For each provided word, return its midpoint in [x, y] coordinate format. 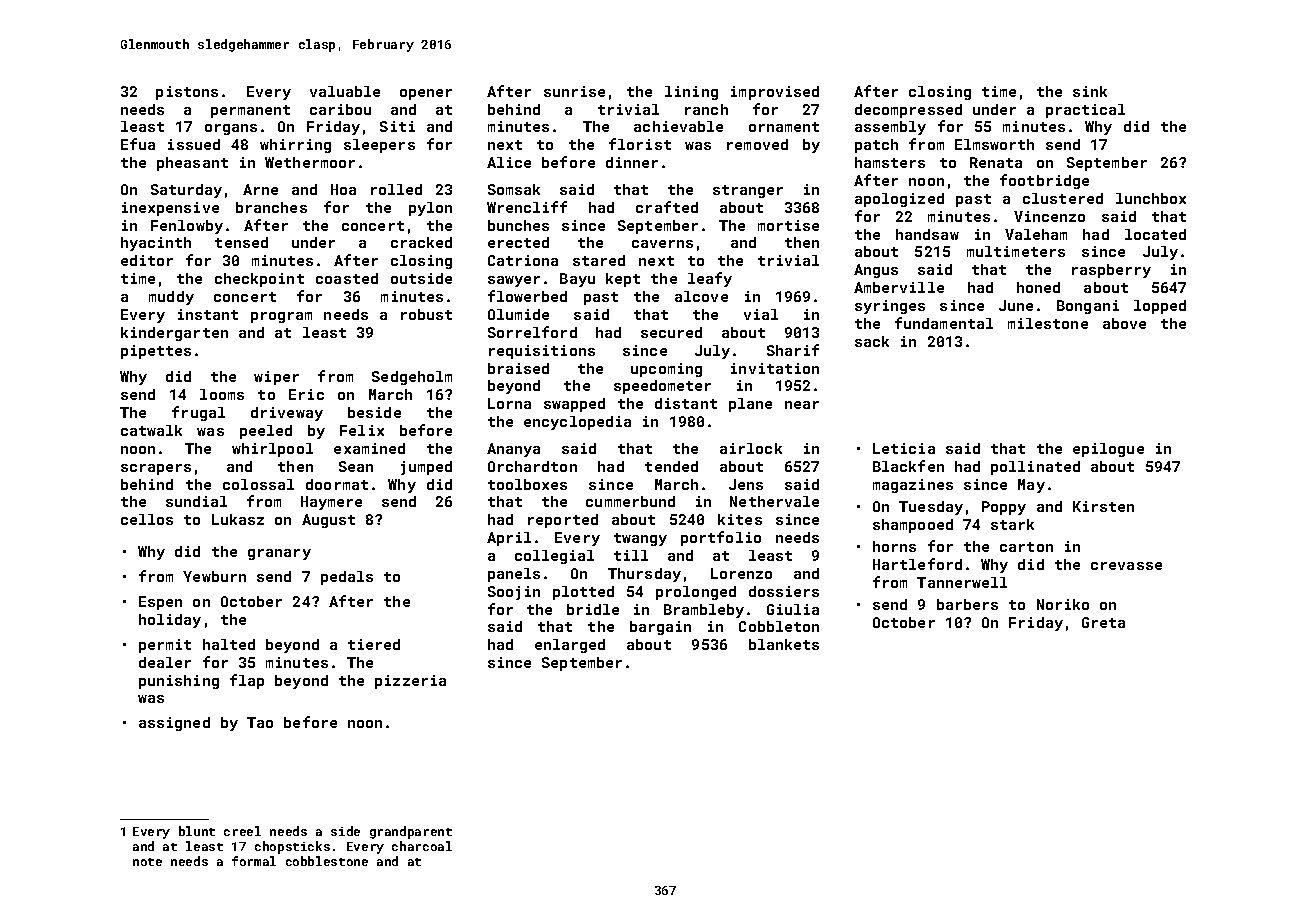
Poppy [1004, 508]
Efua [138, 144]
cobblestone [327, 861]
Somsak [514, 189]
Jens [746, 484]
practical [1085, 111]
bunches [518, 225]
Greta [1103, 622]
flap [247, 681]
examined [369, 448]
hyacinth [156, 244]
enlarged [570, 646]
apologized [899, 200]
